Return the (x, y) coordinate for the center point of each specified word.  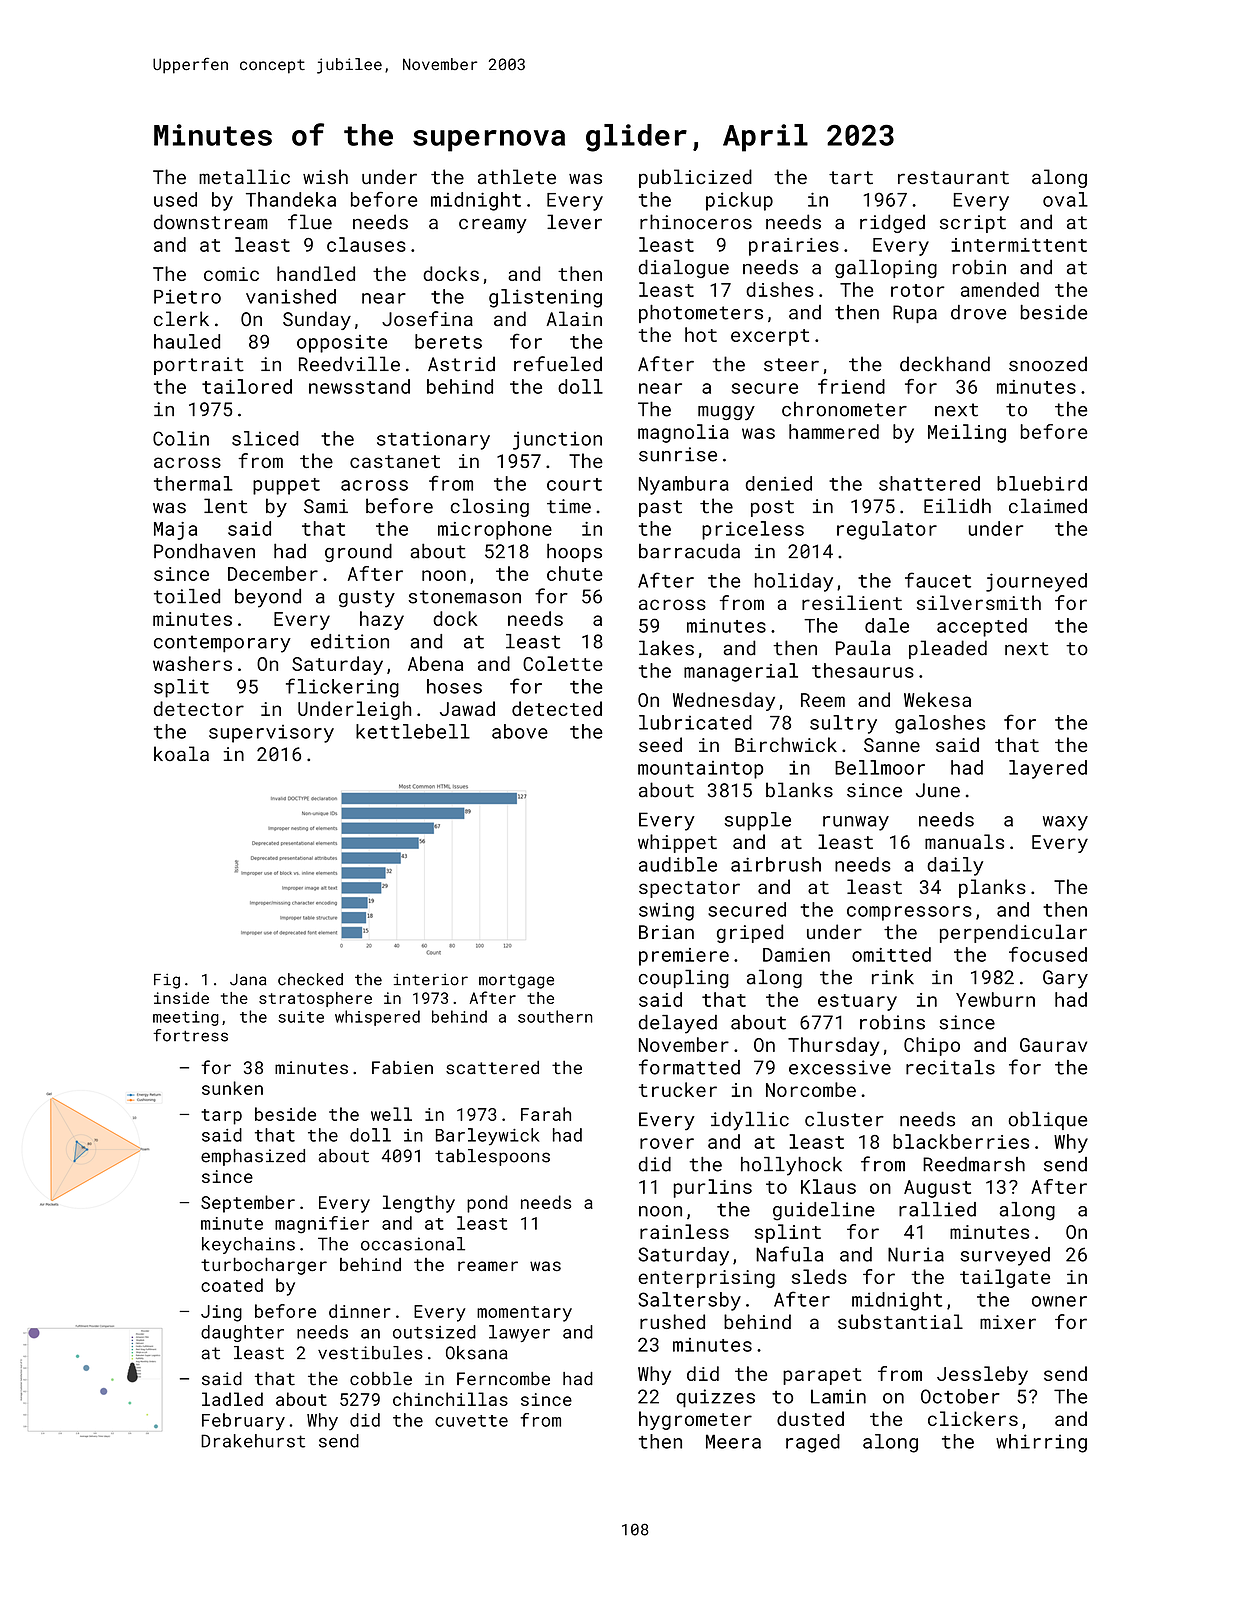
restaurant (953, 178)
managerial (741, 672)
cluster (844, 1119)
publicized (695, 178)
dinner (360, 1311)
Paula (863, 648)
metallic (244, 177)
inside (181, 998)
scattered (492, 1067)
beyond (268, 598)
